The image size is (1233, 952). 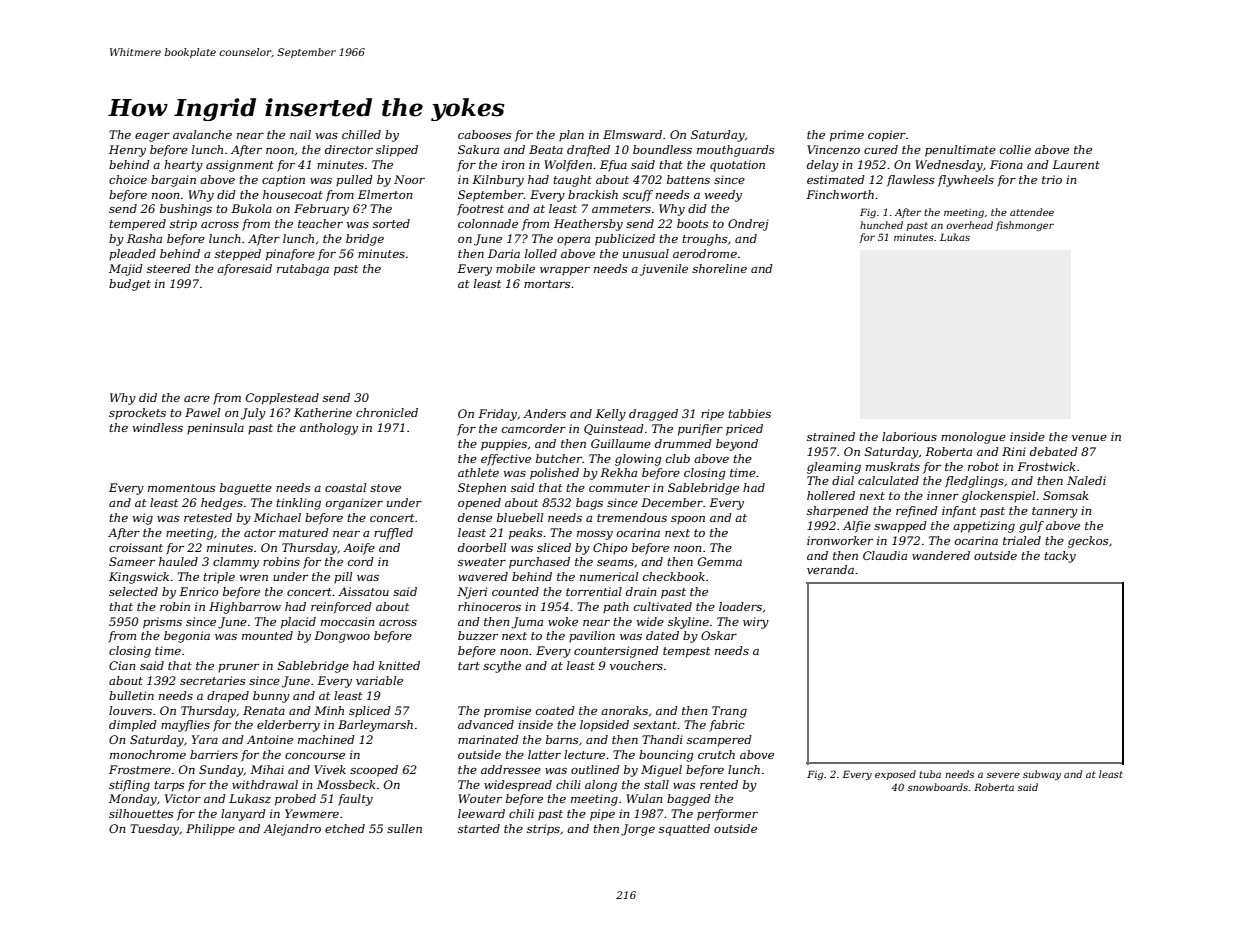 What do you see at coordinates (210, 830) in the document?
I see `Philippe` at bounding box center [210, 830].
